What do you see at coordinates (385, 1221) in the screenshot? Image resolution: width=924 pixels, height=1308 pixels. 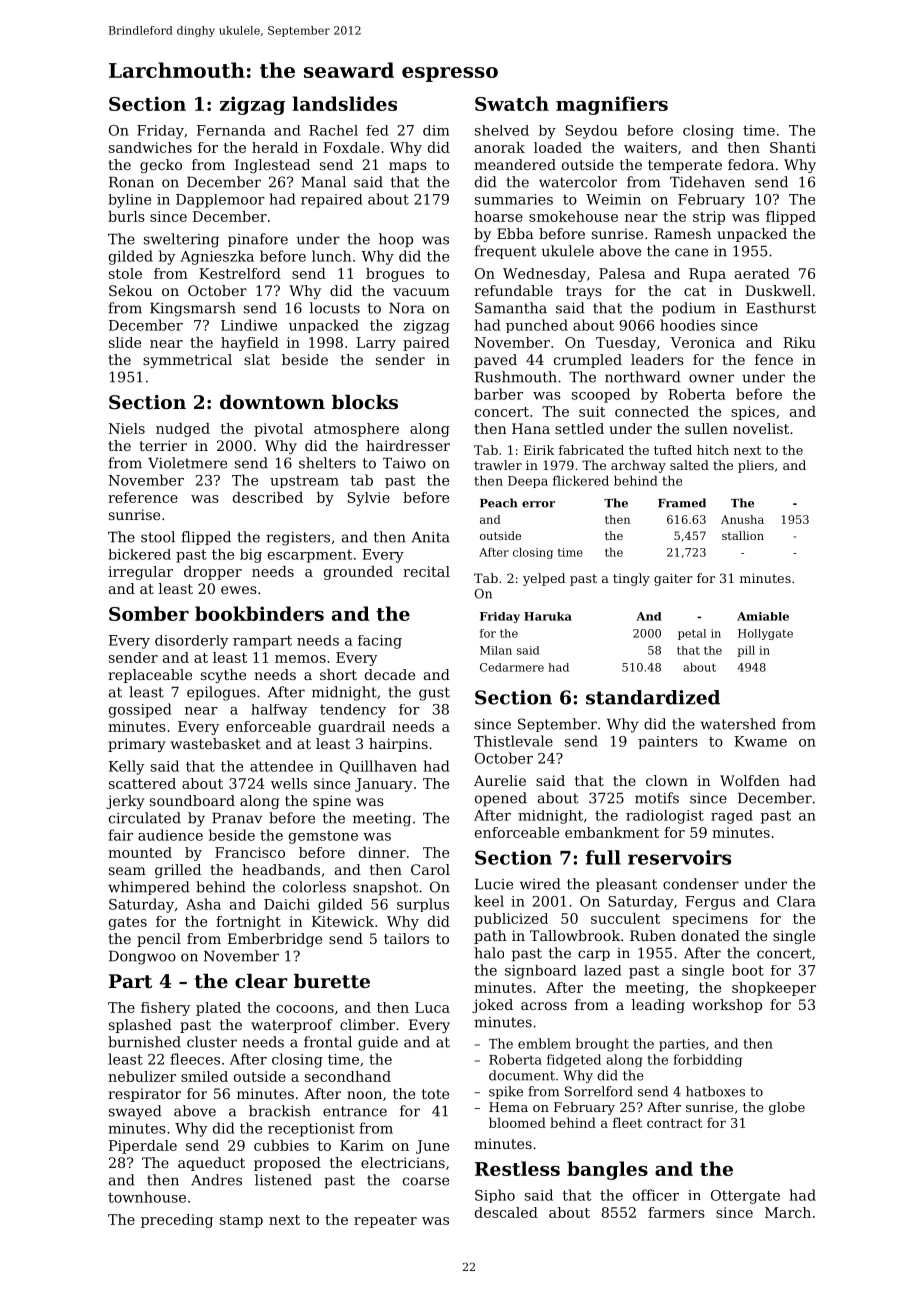 I see `repeater` at bounding box center [385, 1221].
